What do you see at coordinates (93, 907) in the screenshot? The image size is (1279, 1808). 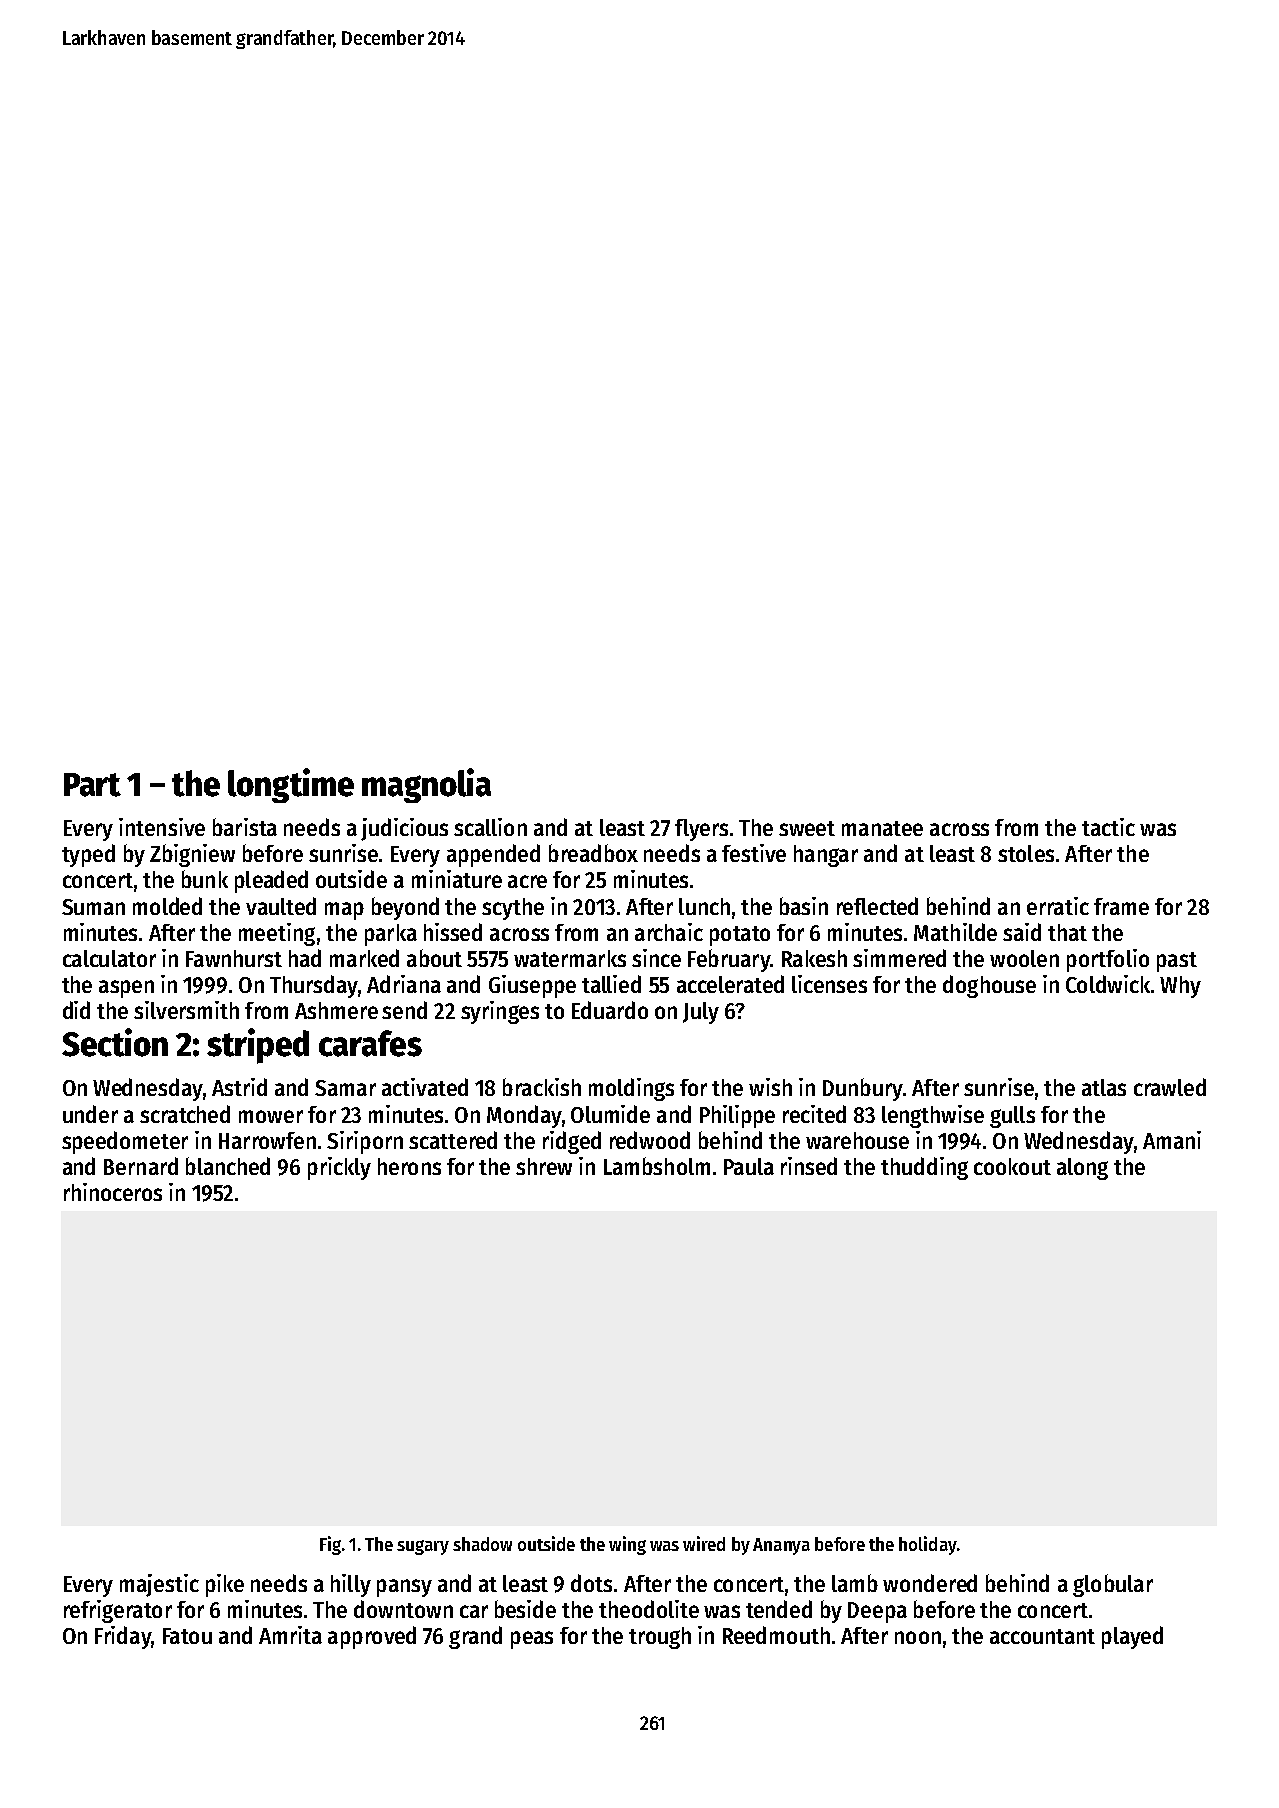 I see `Suman` at bounding box center [93, 907].
